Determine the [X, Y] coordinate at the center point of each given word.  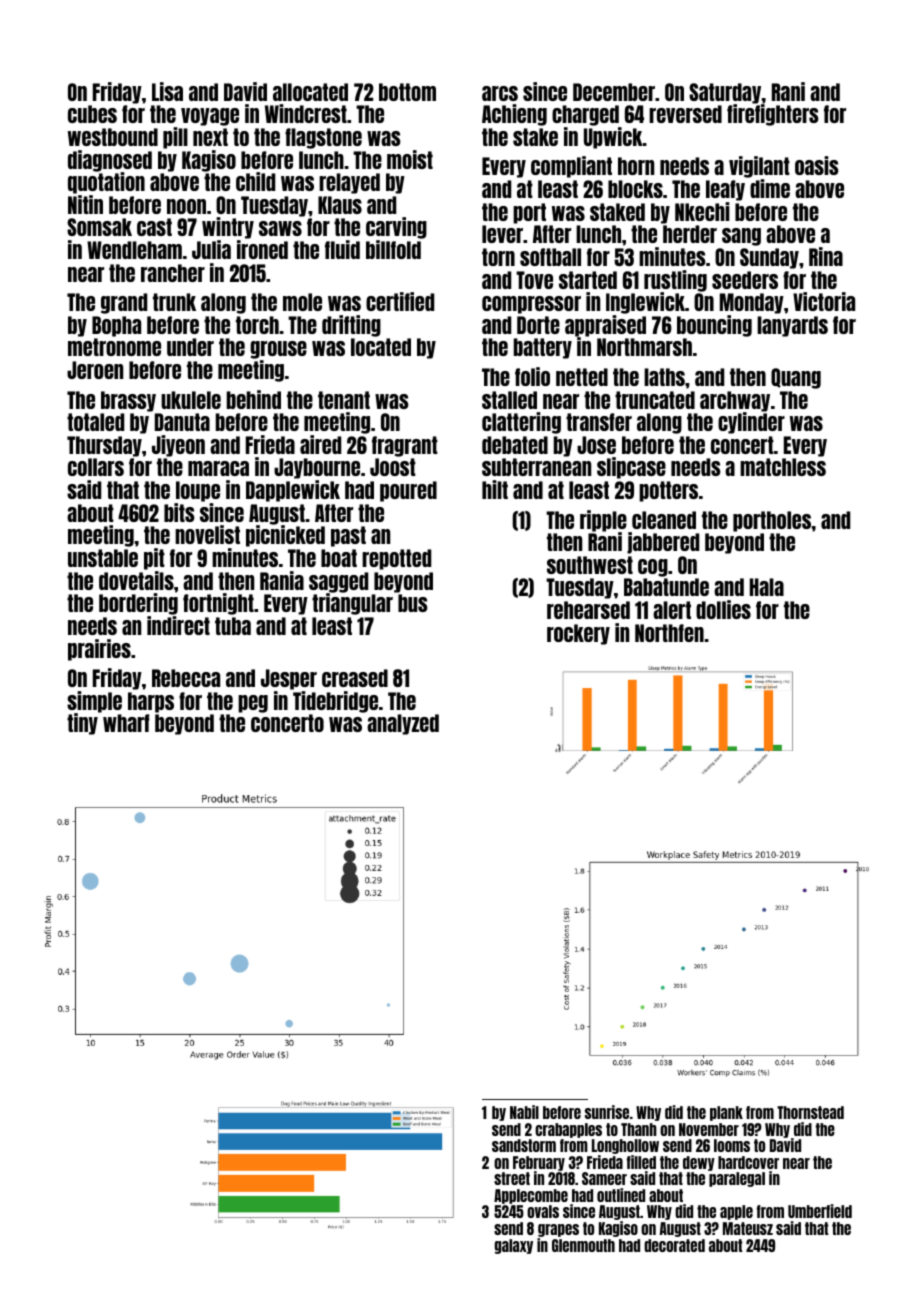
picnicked [285, 536]
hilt [495, 489]
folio [532, 376]
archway [735, 401]
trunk [174, 302]
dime [770, 188]
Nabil [524, 1112]
